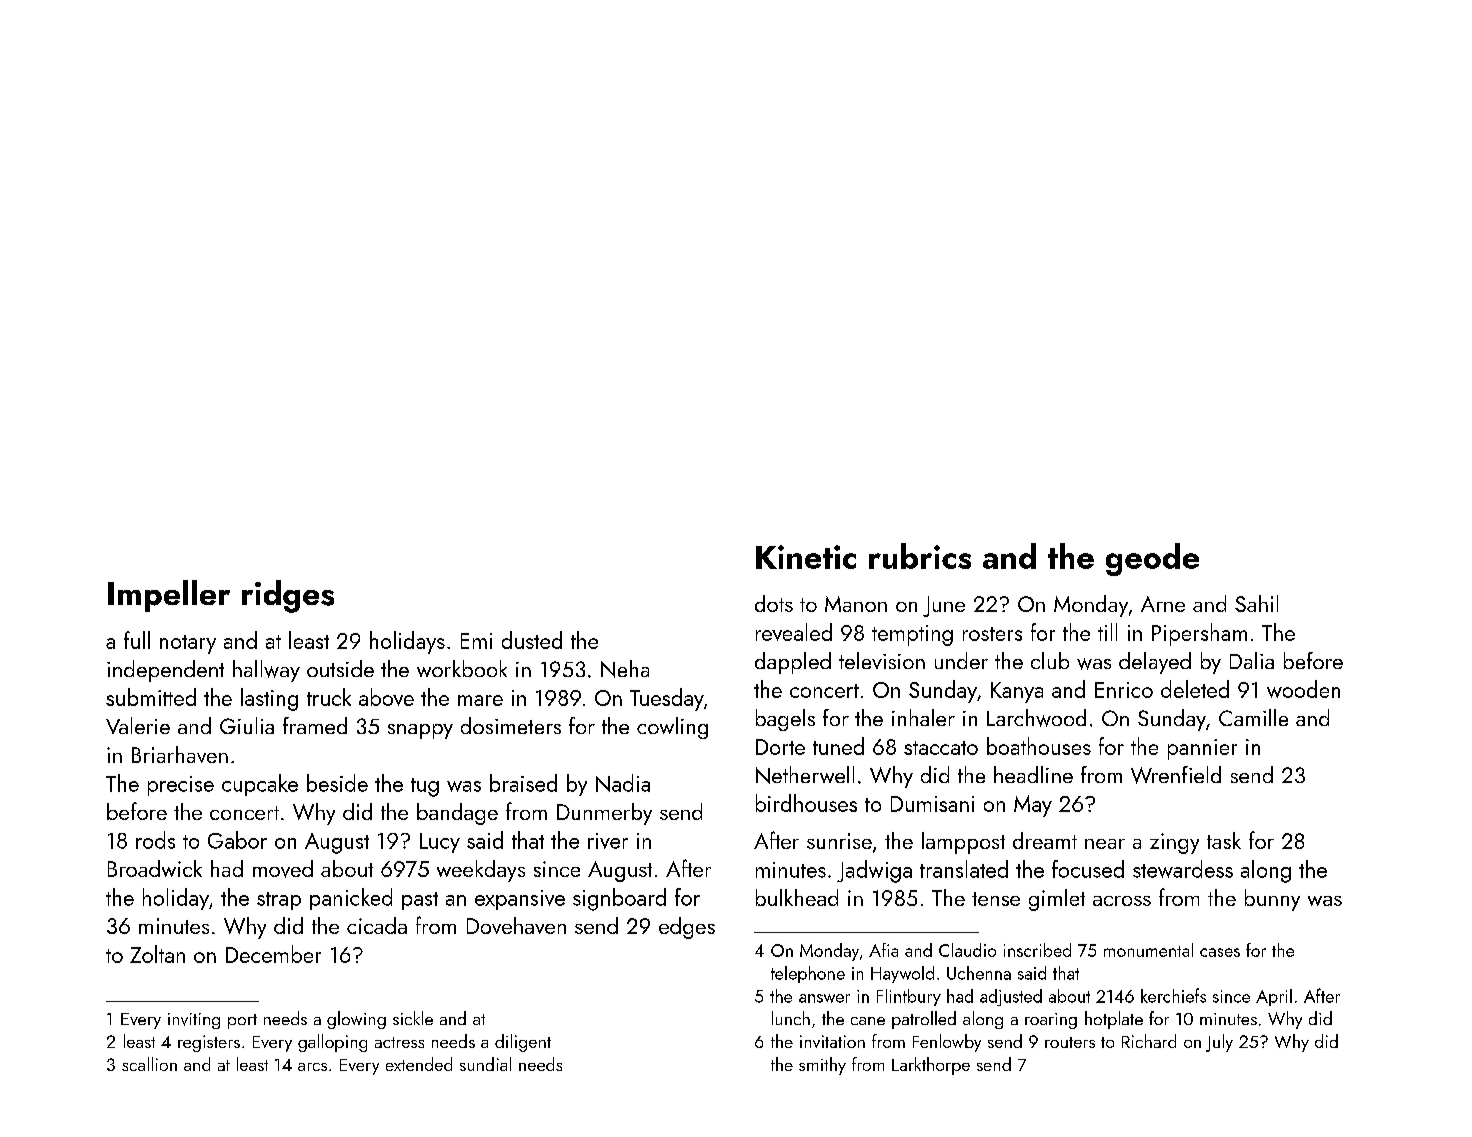 The image size is (1472, 1137). What do you see at coordinates (340, 668) in the document?
I see `outside` at bounding box center [340, 668].
